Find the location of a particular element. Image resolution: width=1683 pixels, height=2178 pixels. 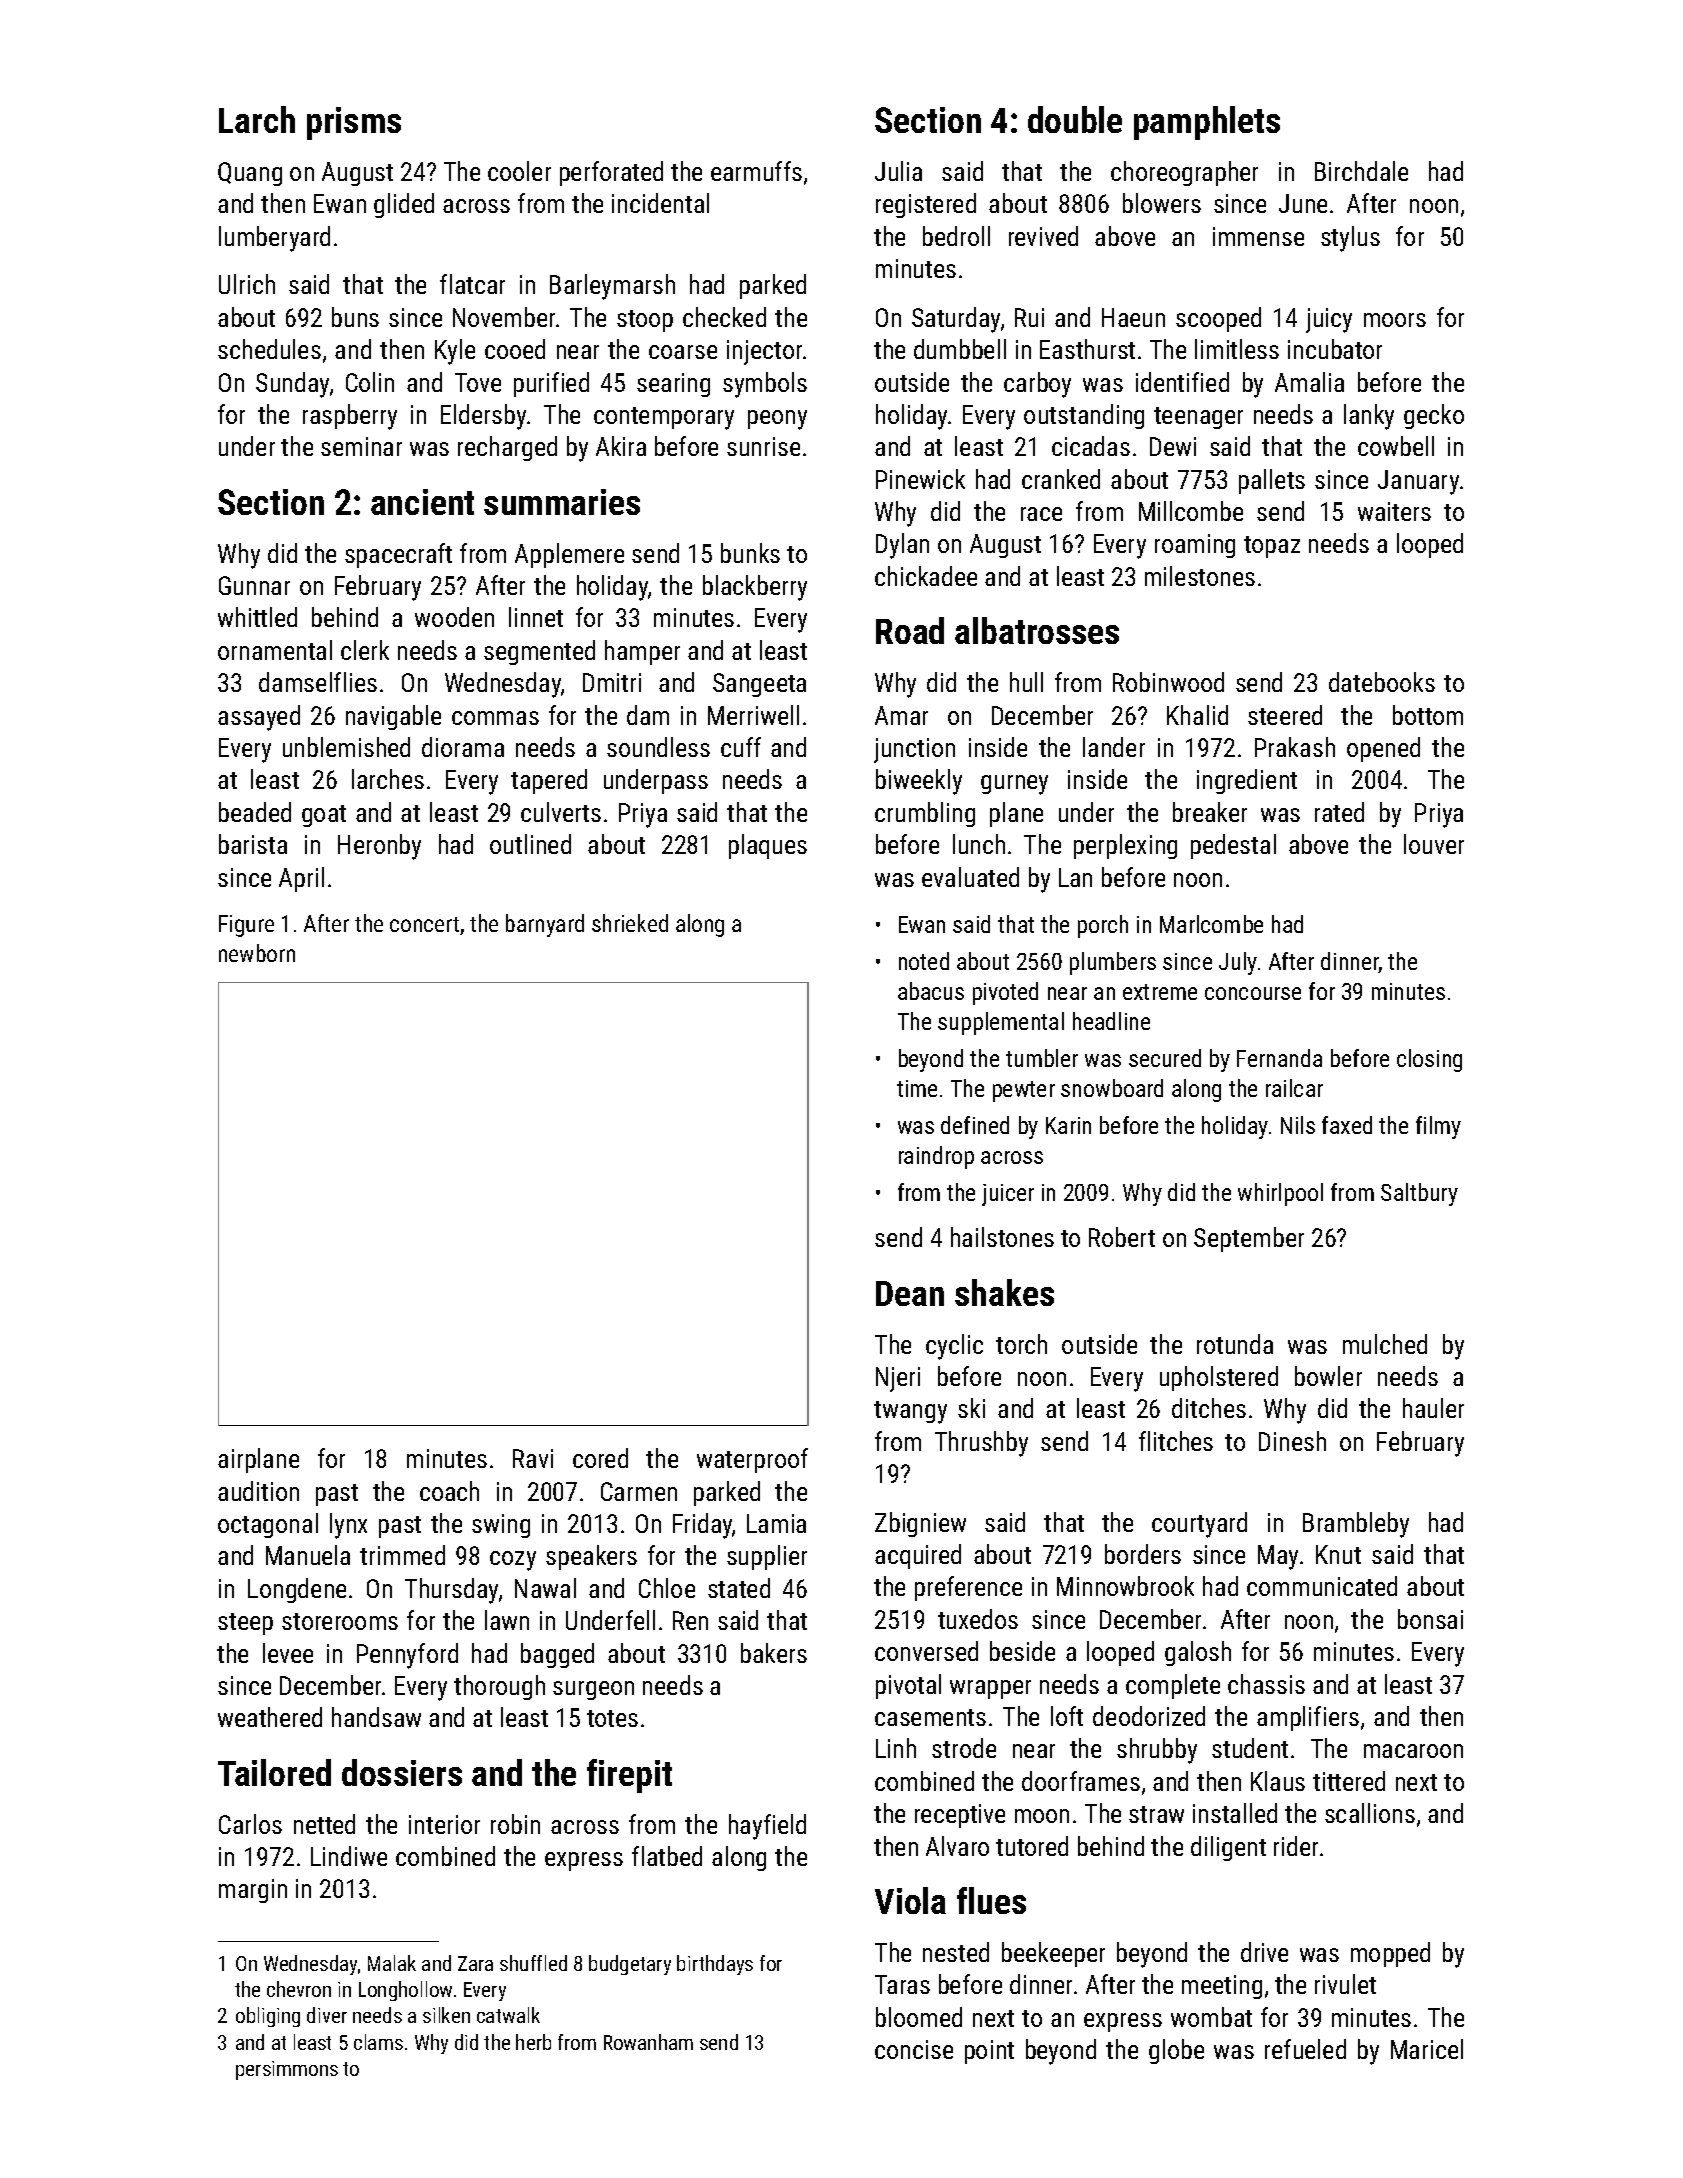

September is located at coordinates (1249, 1239).
